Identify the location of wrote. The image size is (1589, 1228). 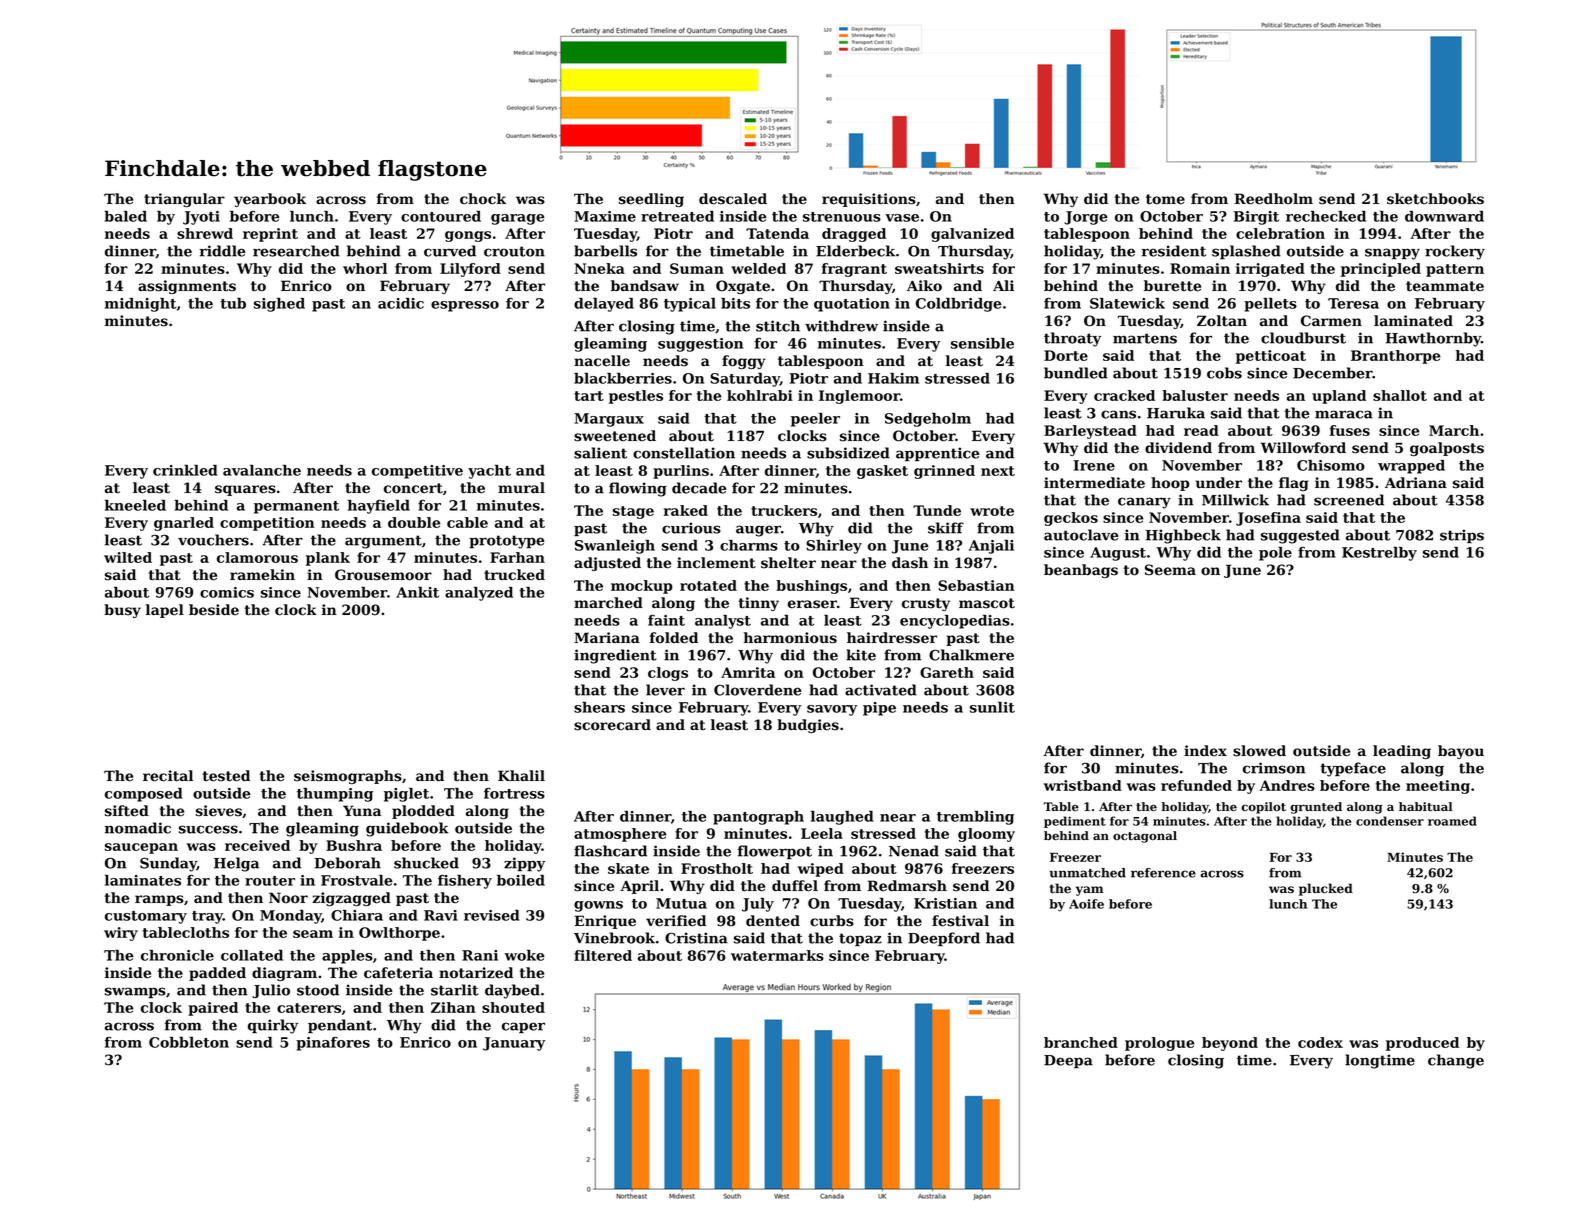
(992, 511).
